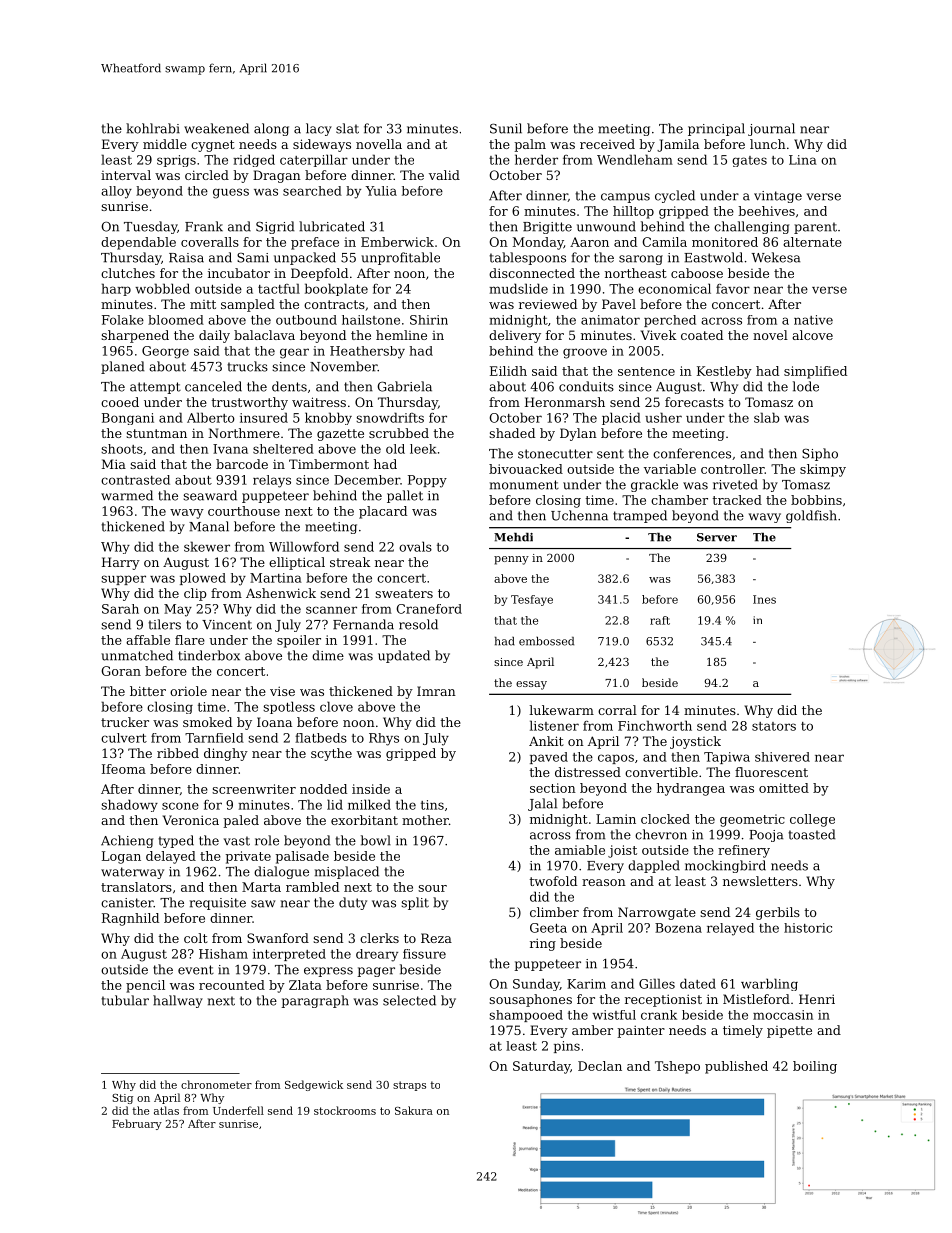 The width and height of the screenshot is (952, 1233). Describe the element at coordinates (515, 336) in the screenshot. I see `delivery` at that location.
